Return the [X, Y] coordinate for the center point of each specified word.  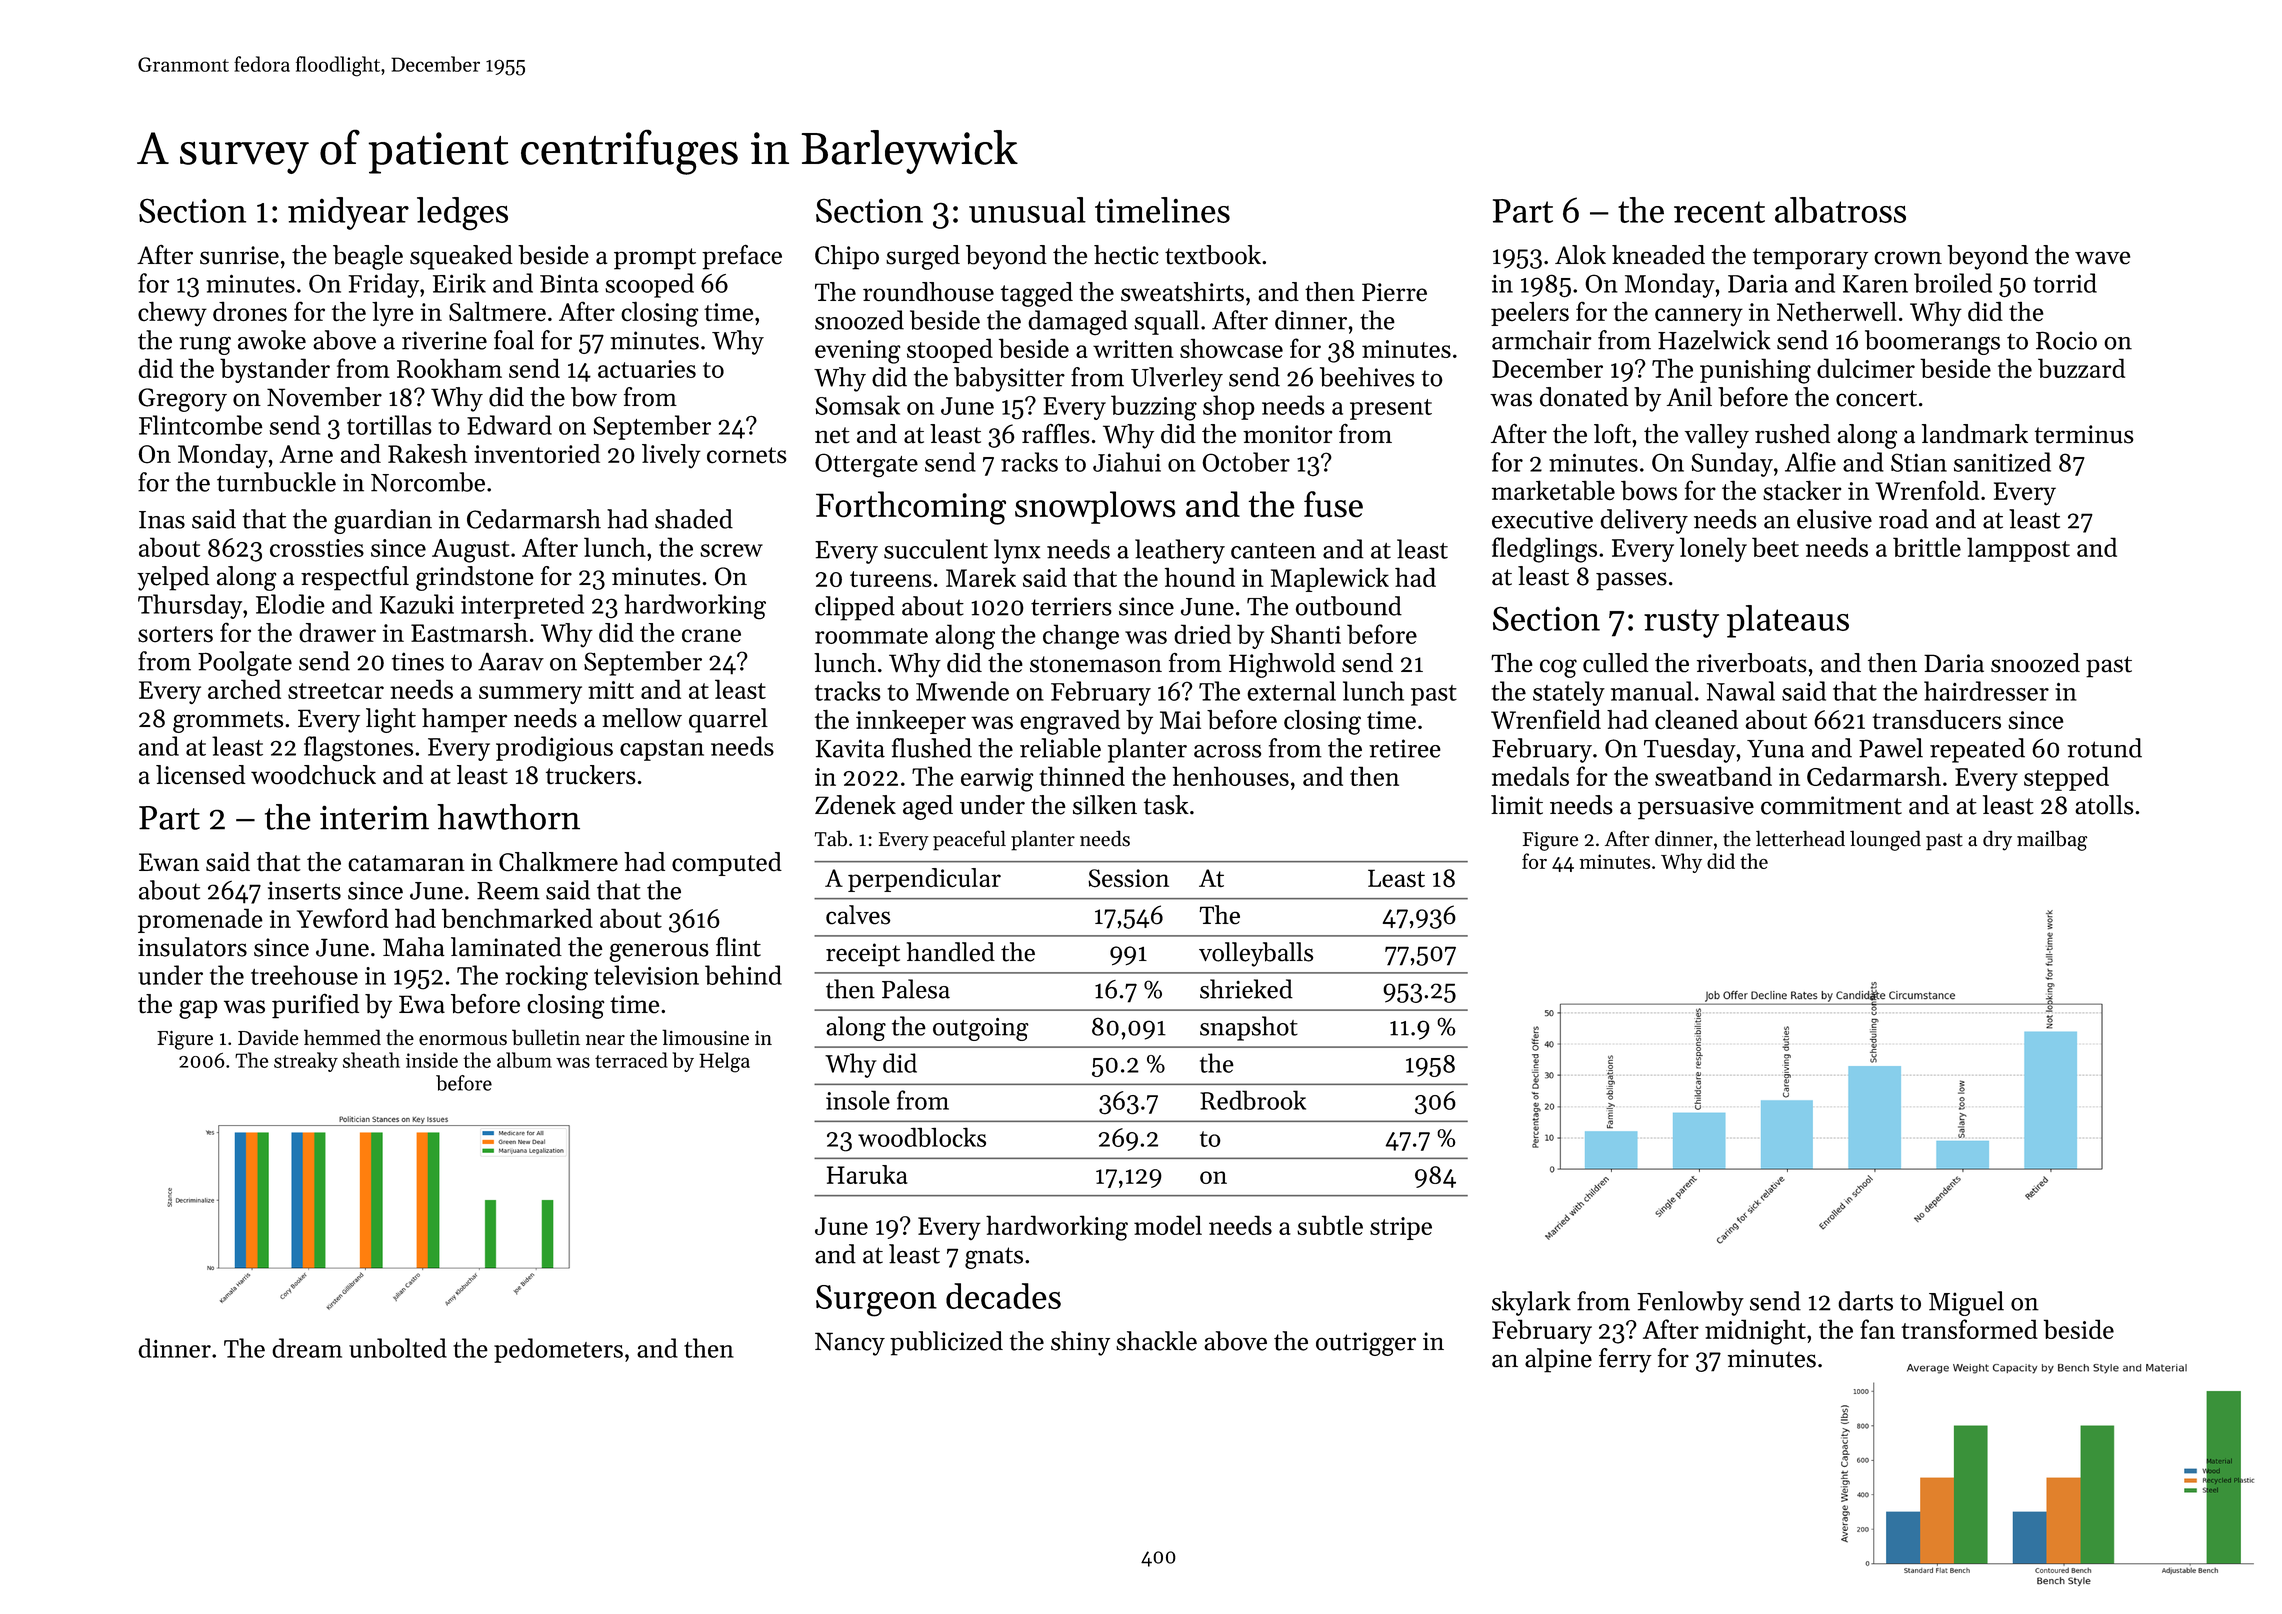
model [1168, 1225]
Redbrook [1253, 1100]
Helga [724, 1062]
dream [307, 1348]
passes [1631, 581]
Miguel [1966, 1303]
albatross [1840, 210]
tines [418, 661]
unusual [1027, 210]
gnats [994, 1258]
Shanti [1306, 634]
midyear [348, 213]
